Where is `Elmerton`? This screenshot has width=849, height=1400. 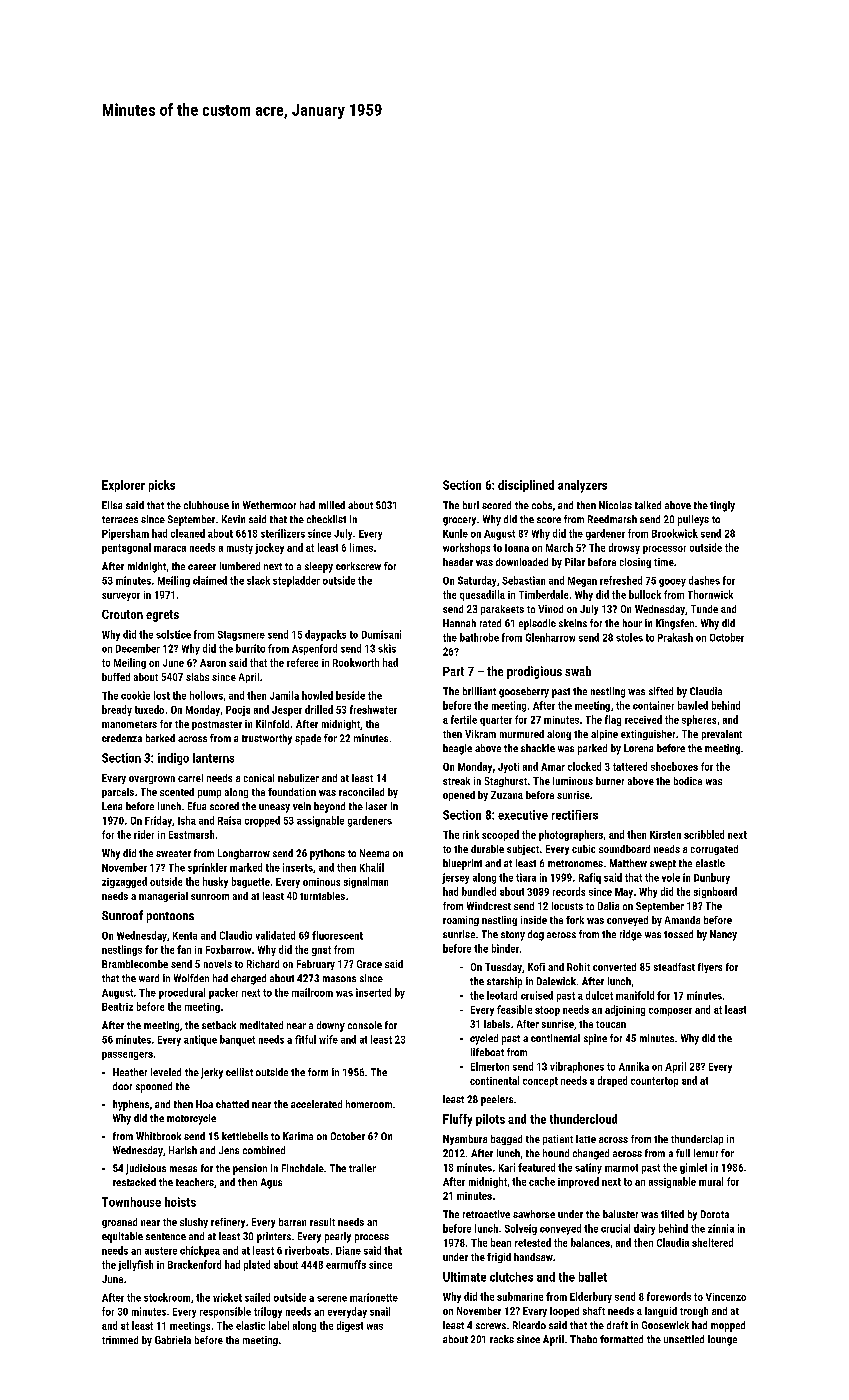
Elmerton is located at coordinates (490, 1066).
